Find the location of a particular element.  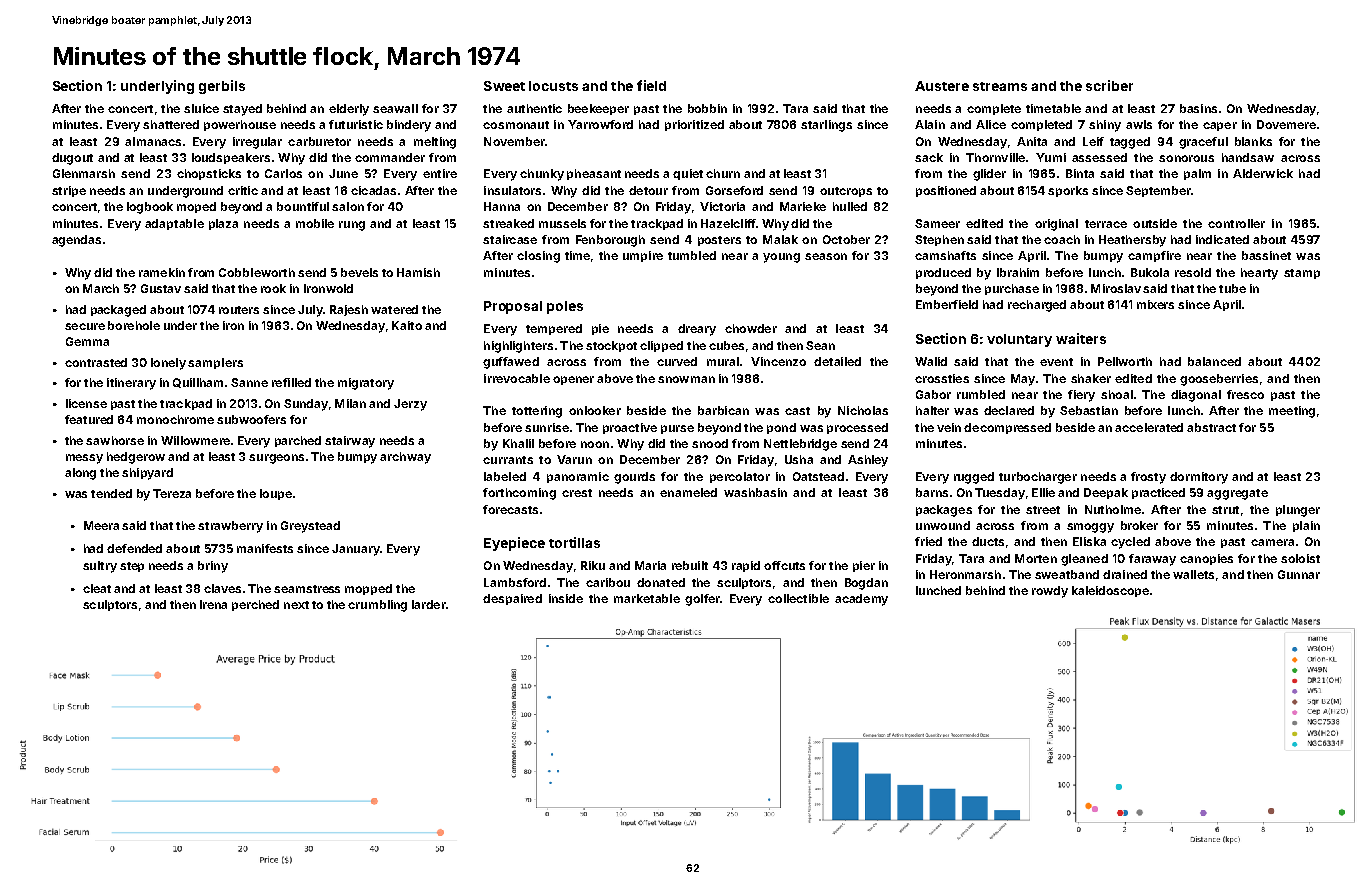

ramekin is located at coordinates (162, 272).
